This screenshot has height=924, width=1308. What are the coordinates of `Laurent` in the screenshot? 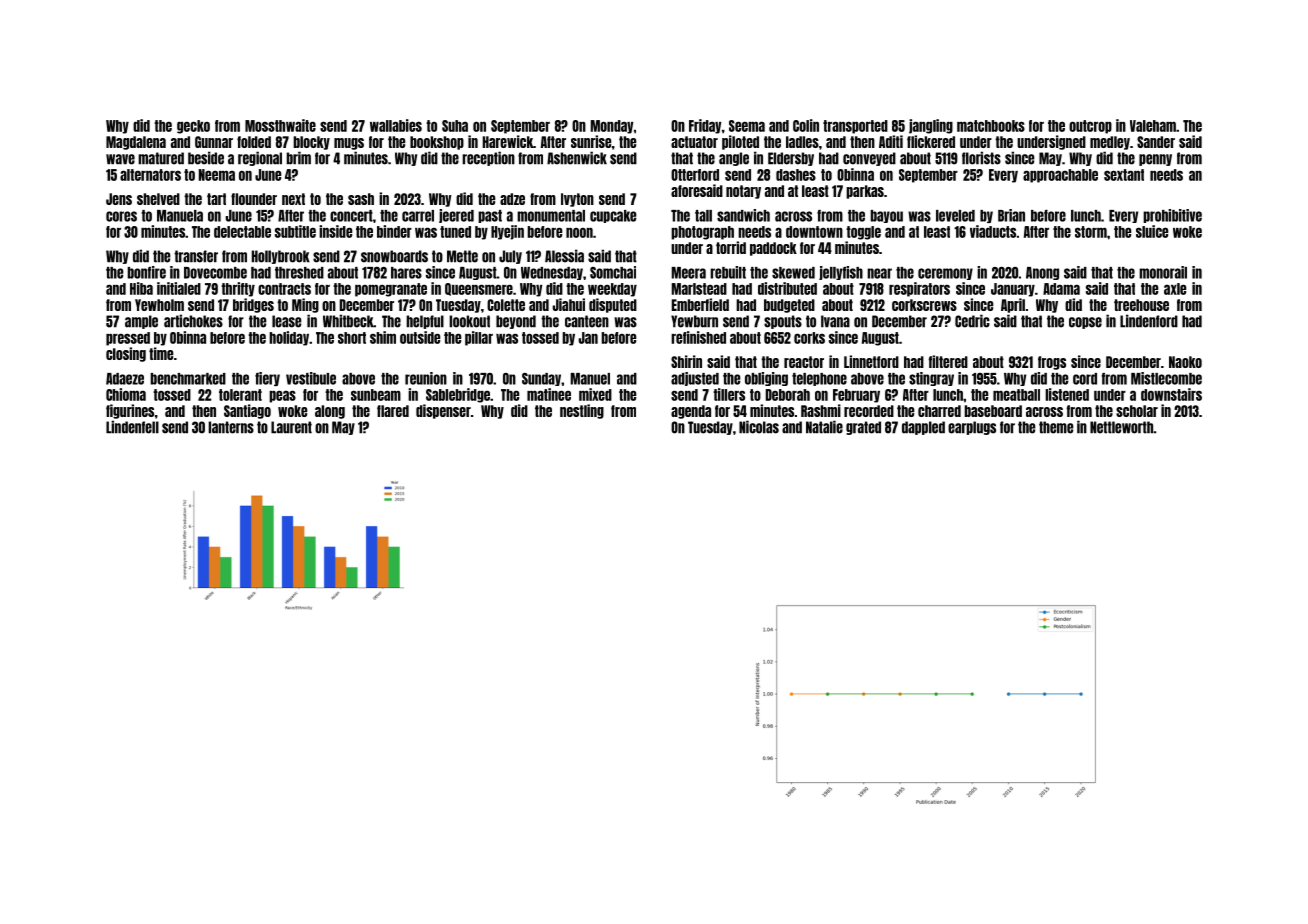 It's located at (291, 427).
